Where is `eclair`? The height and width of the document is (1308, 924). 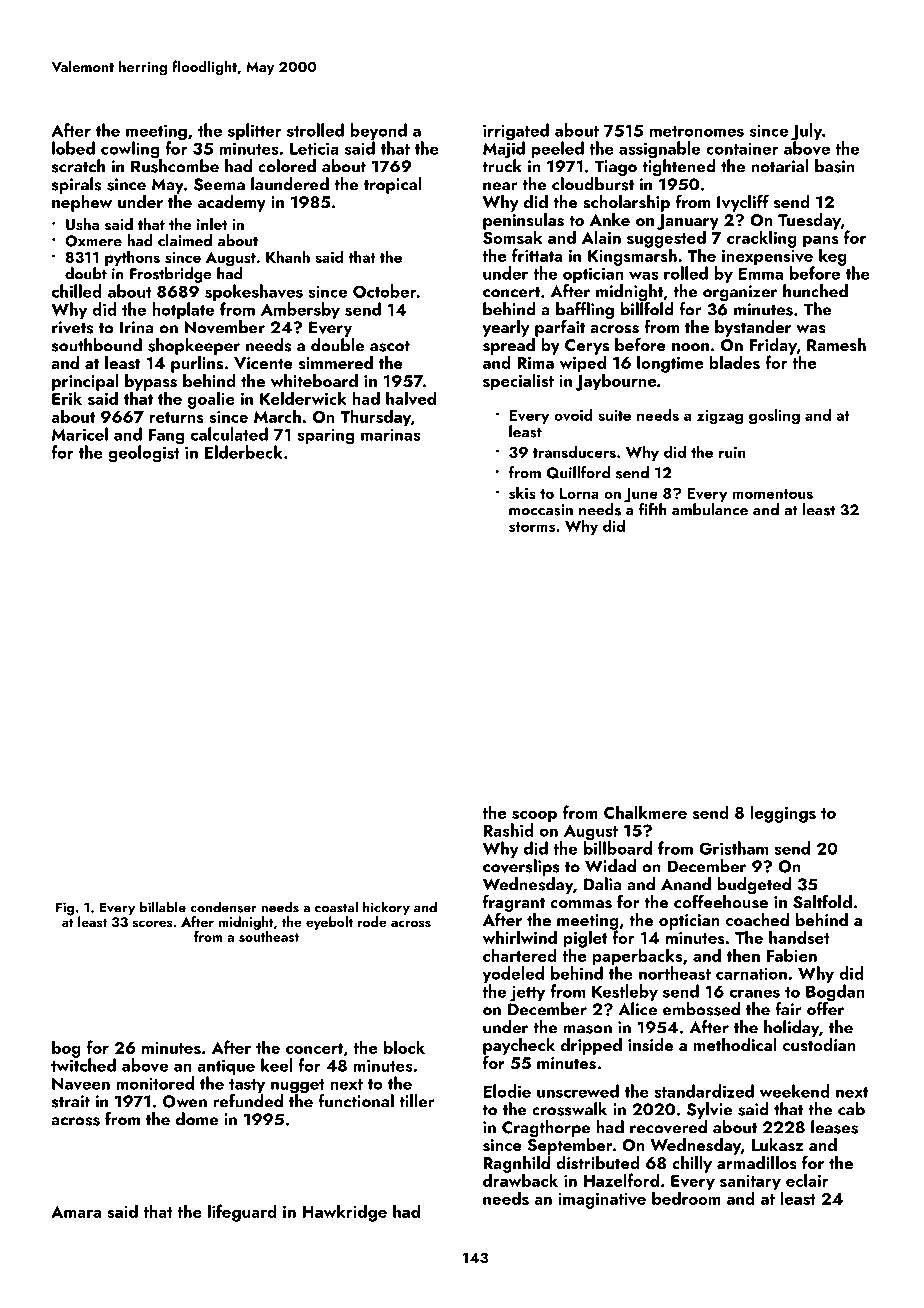 eclair is located at coordinates (807, 1180).
